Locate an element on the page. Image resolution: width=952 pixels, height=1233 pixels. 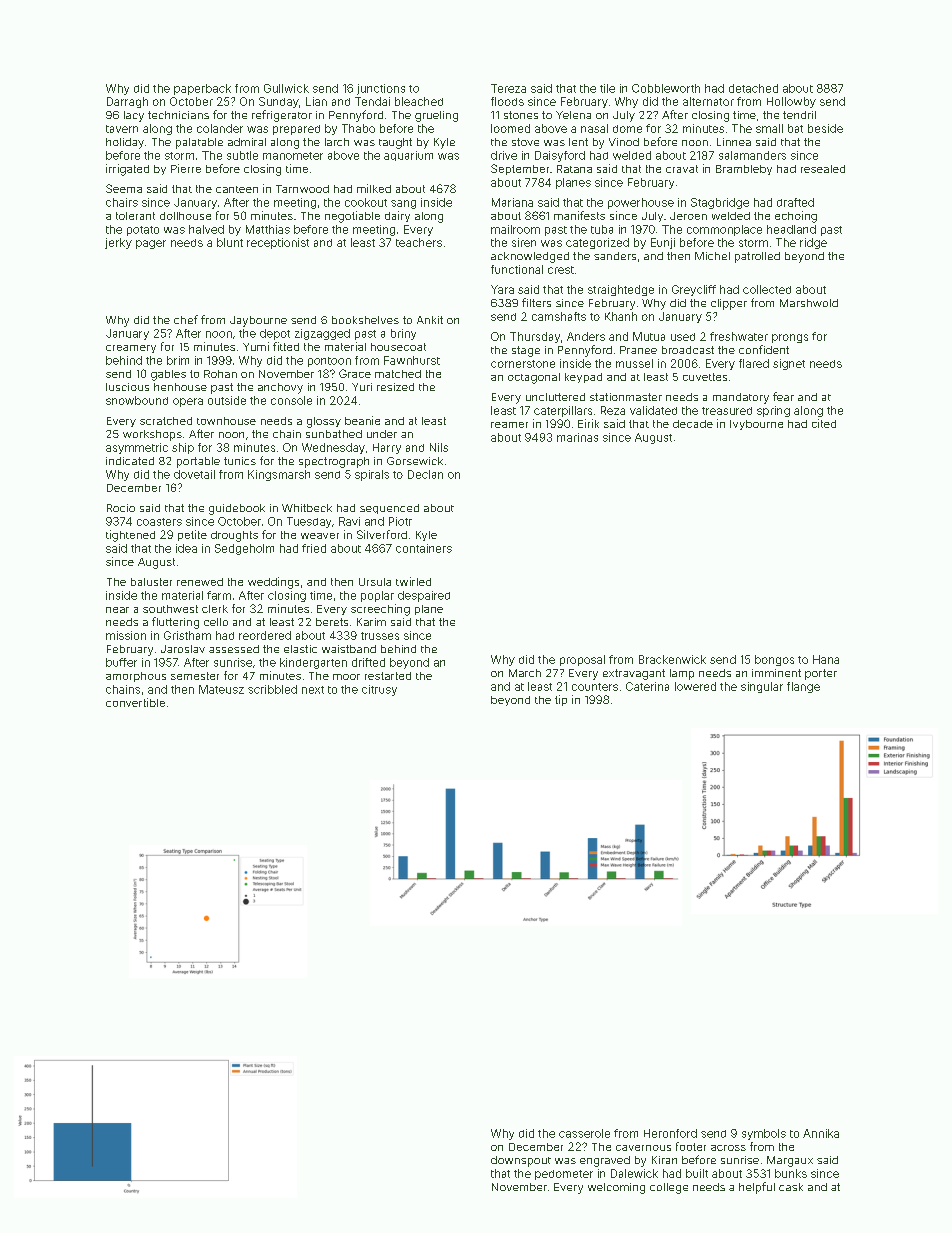
flange is located at coordinates (803, 687).
